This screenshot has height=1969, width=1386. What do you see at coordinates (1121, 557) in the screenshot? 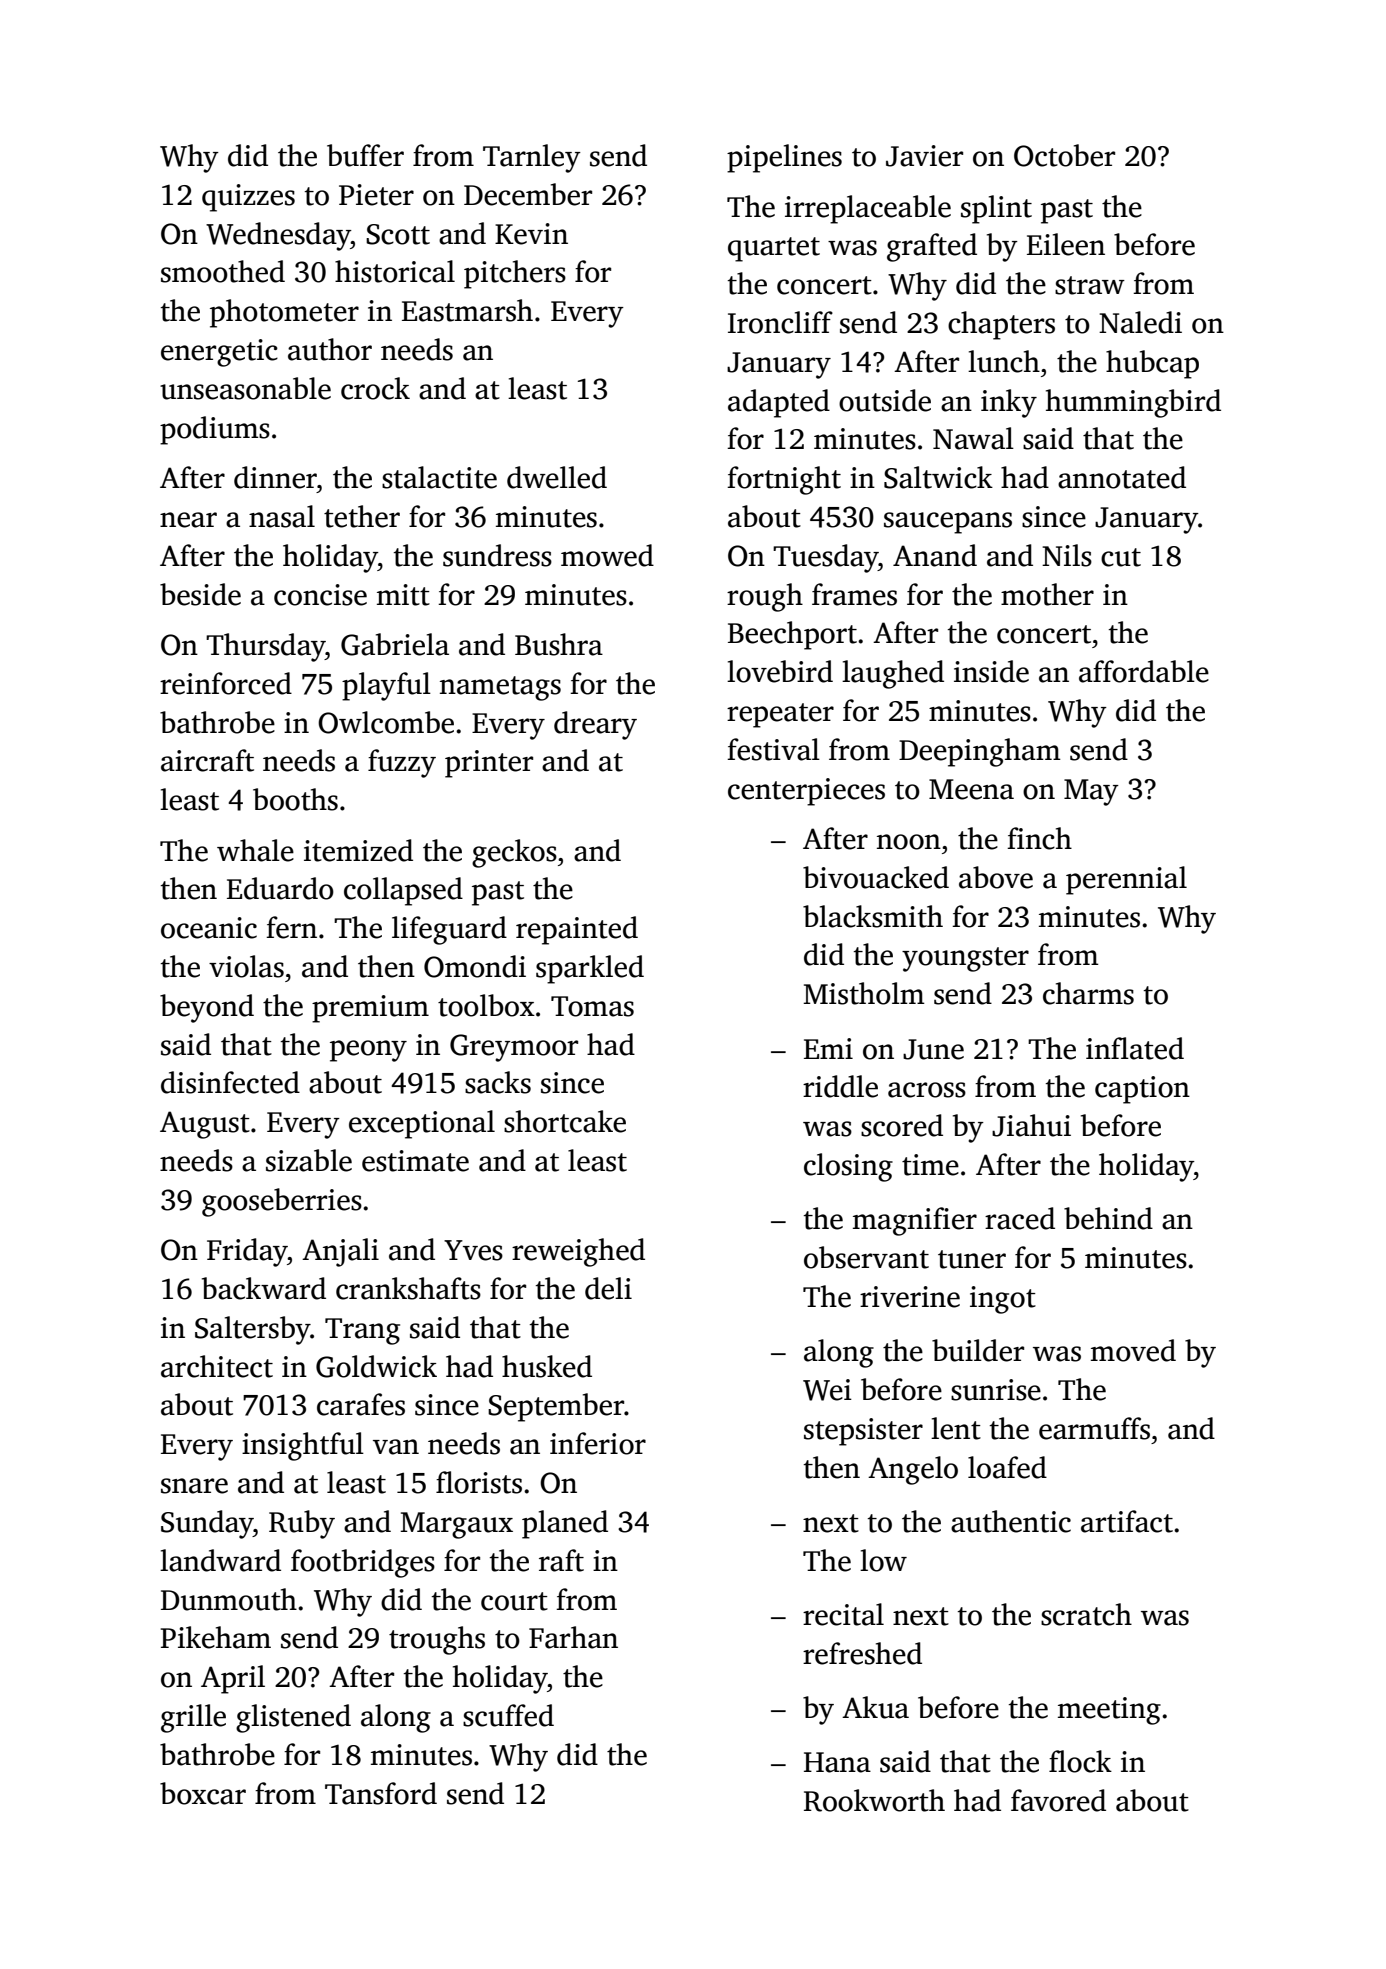
I see `cut` at bounding box center [1121, 557].
